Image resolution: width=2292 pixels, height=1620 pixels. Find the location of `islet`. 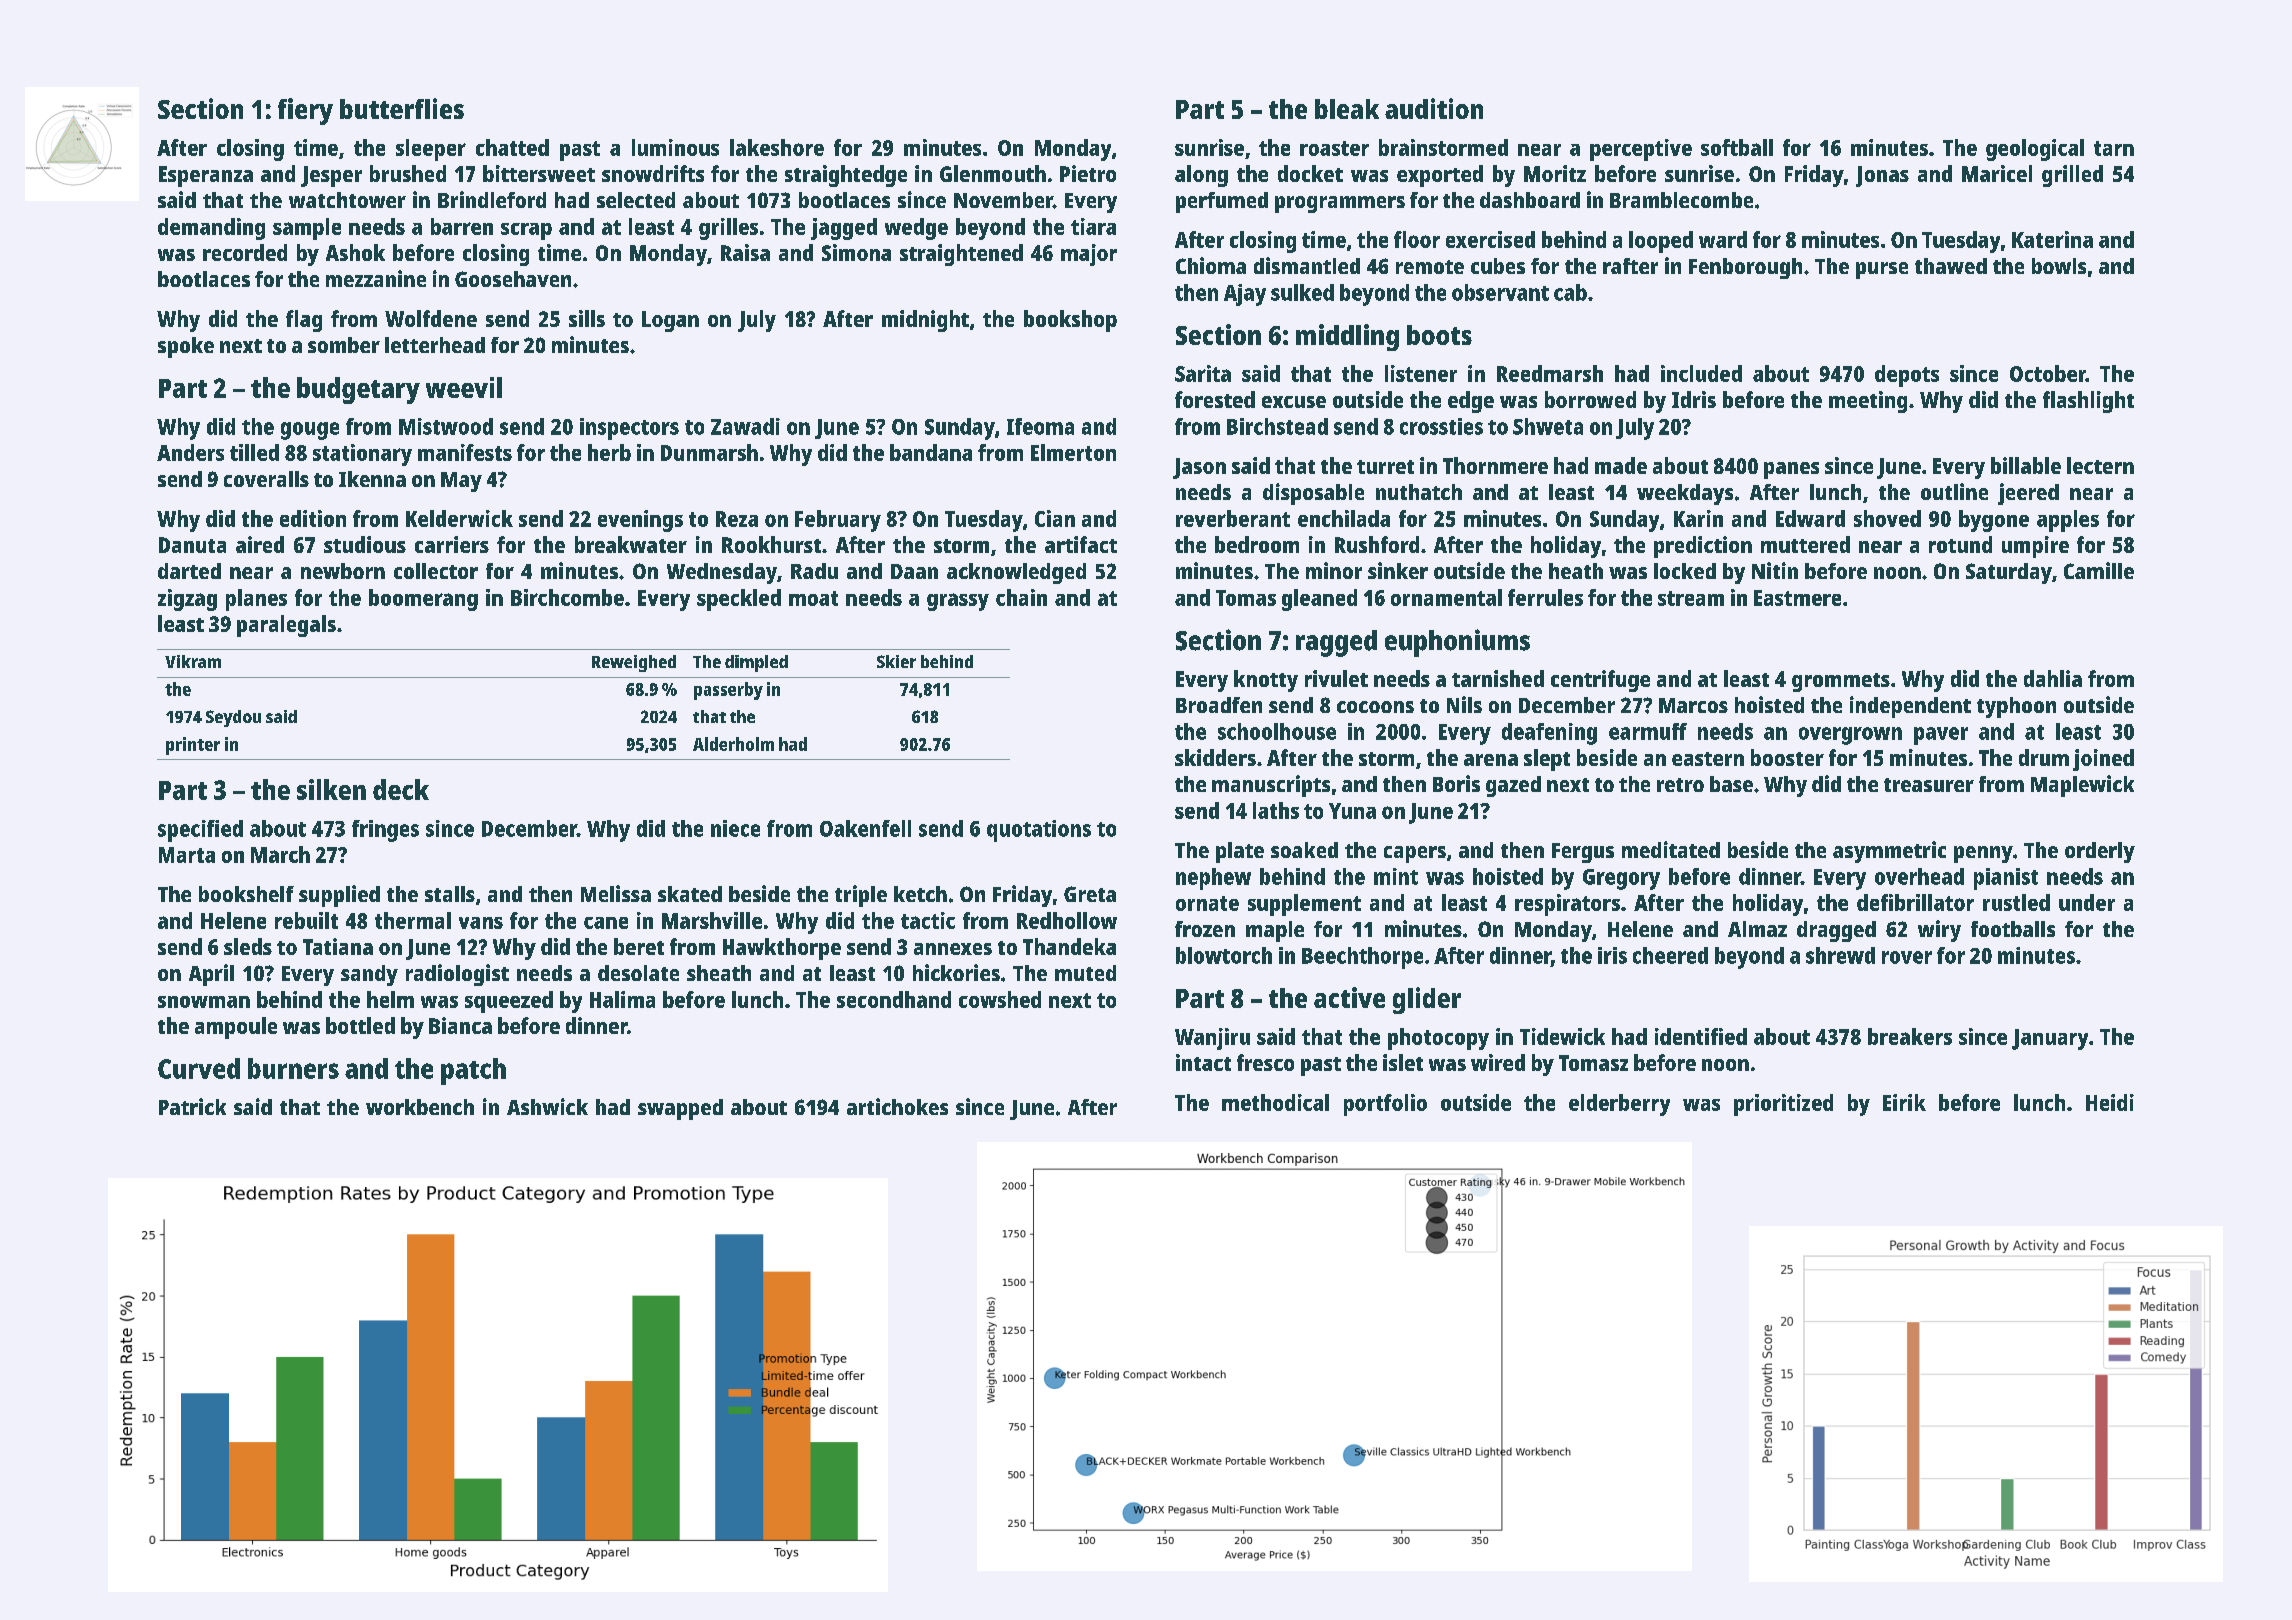

islet is located at coordinates (1403, 1062).
